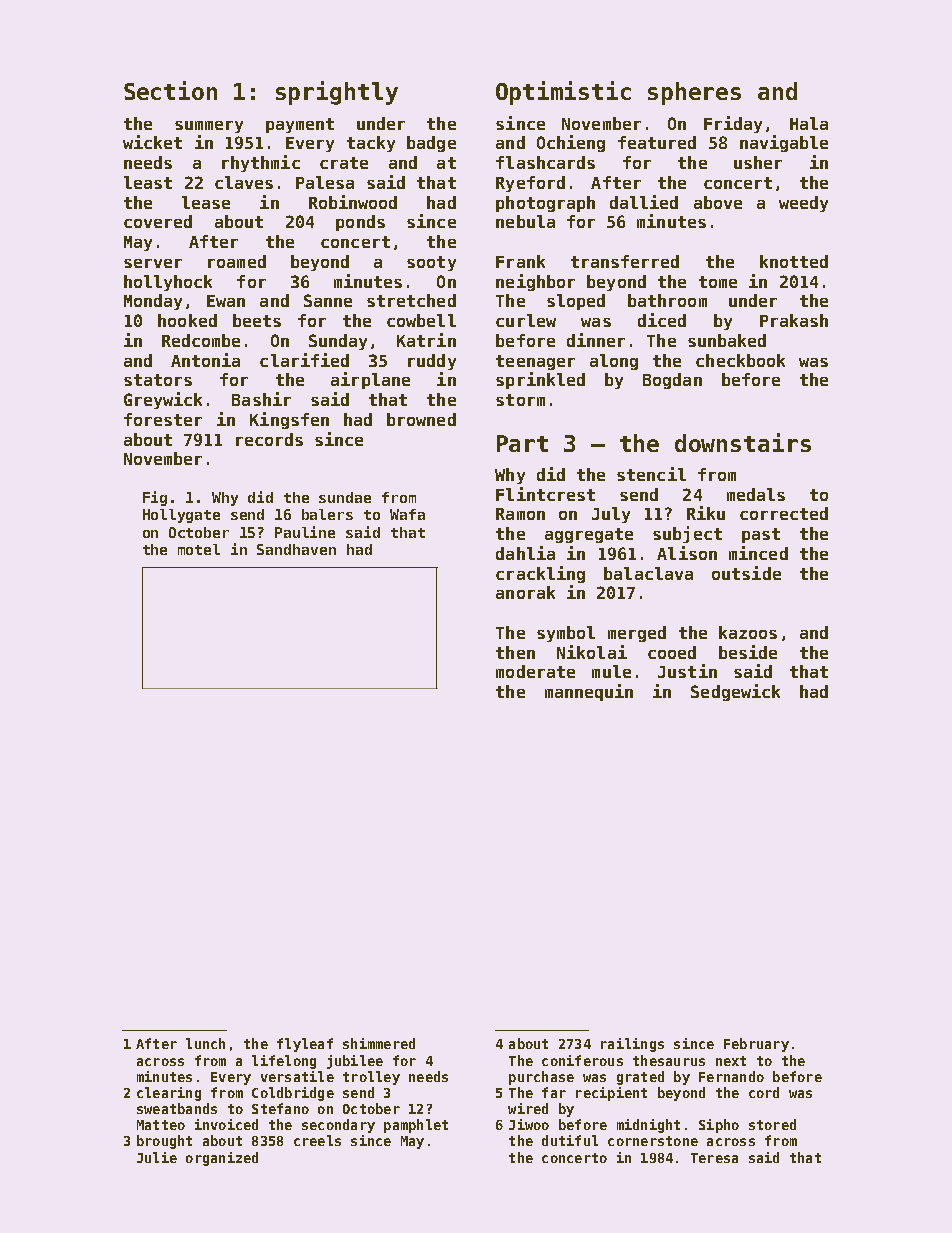 The image size is (952, 1233). I want to click on outside, so click(746, 573).
